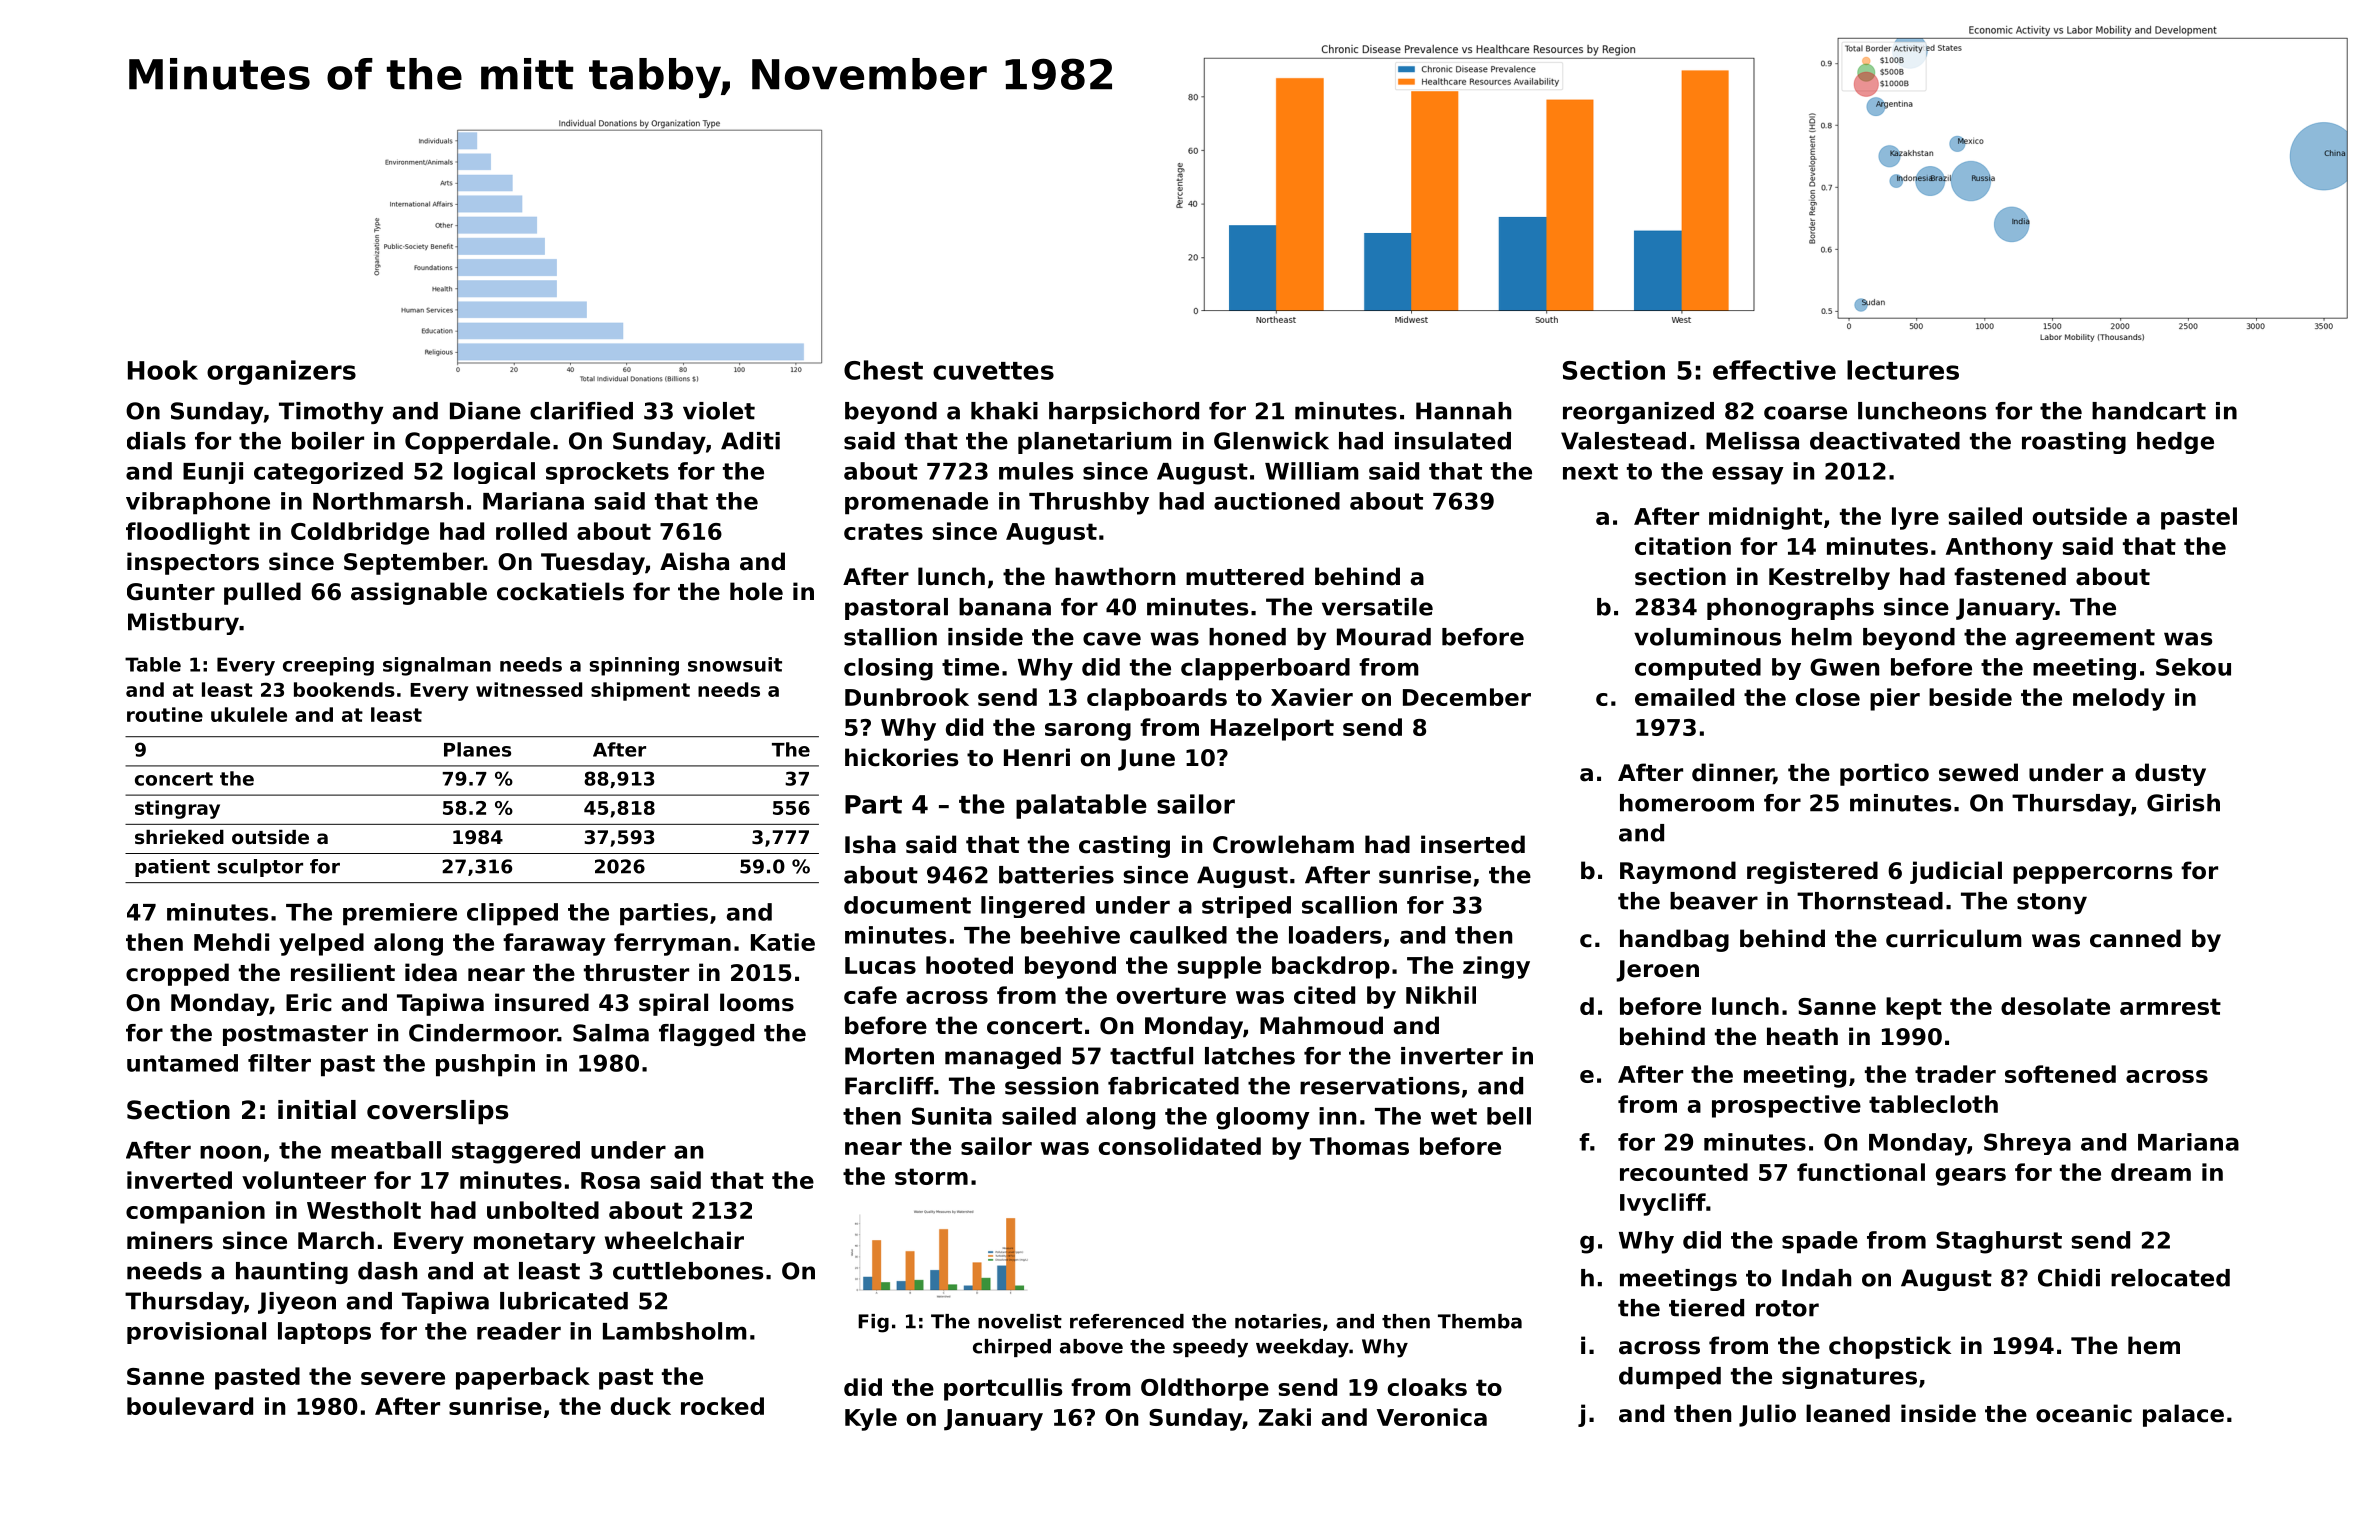 This screenshot has width=2380, height=1540. Describe the element at coordinates (1124, 846) in the screenshot. I see `casting` at that location.
